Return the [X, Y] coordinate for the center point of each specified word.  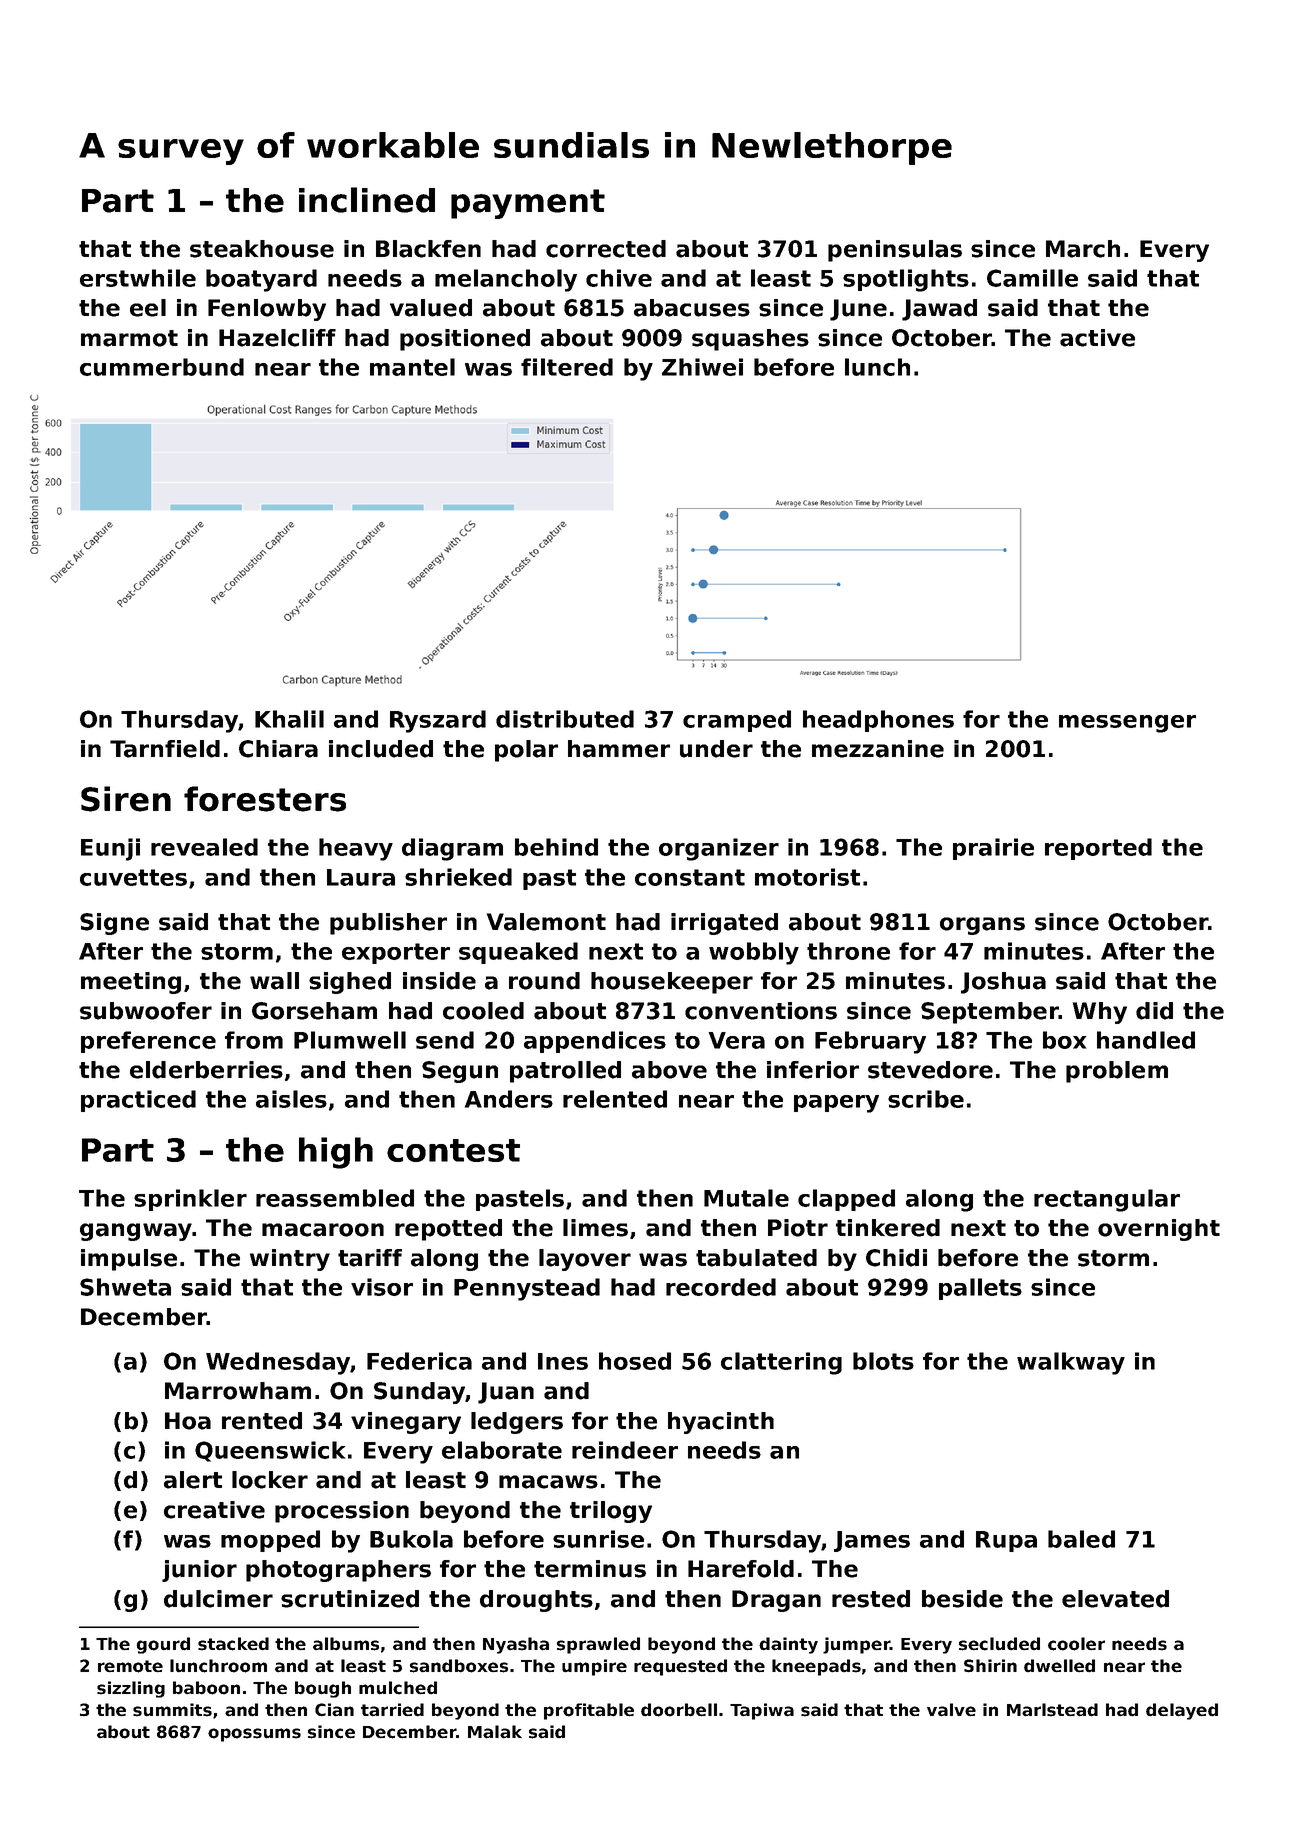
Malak [495, 1732]
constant [690, 877]
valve [951, 1709]
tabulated [756, 1258]
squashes [750, 340]
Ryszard [438, 721]
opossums [254, 1735]
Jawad [939, 310]
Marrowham [238, 1391]
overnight [1159, 1230]
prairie [993, 849]
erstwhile [138, 278]
